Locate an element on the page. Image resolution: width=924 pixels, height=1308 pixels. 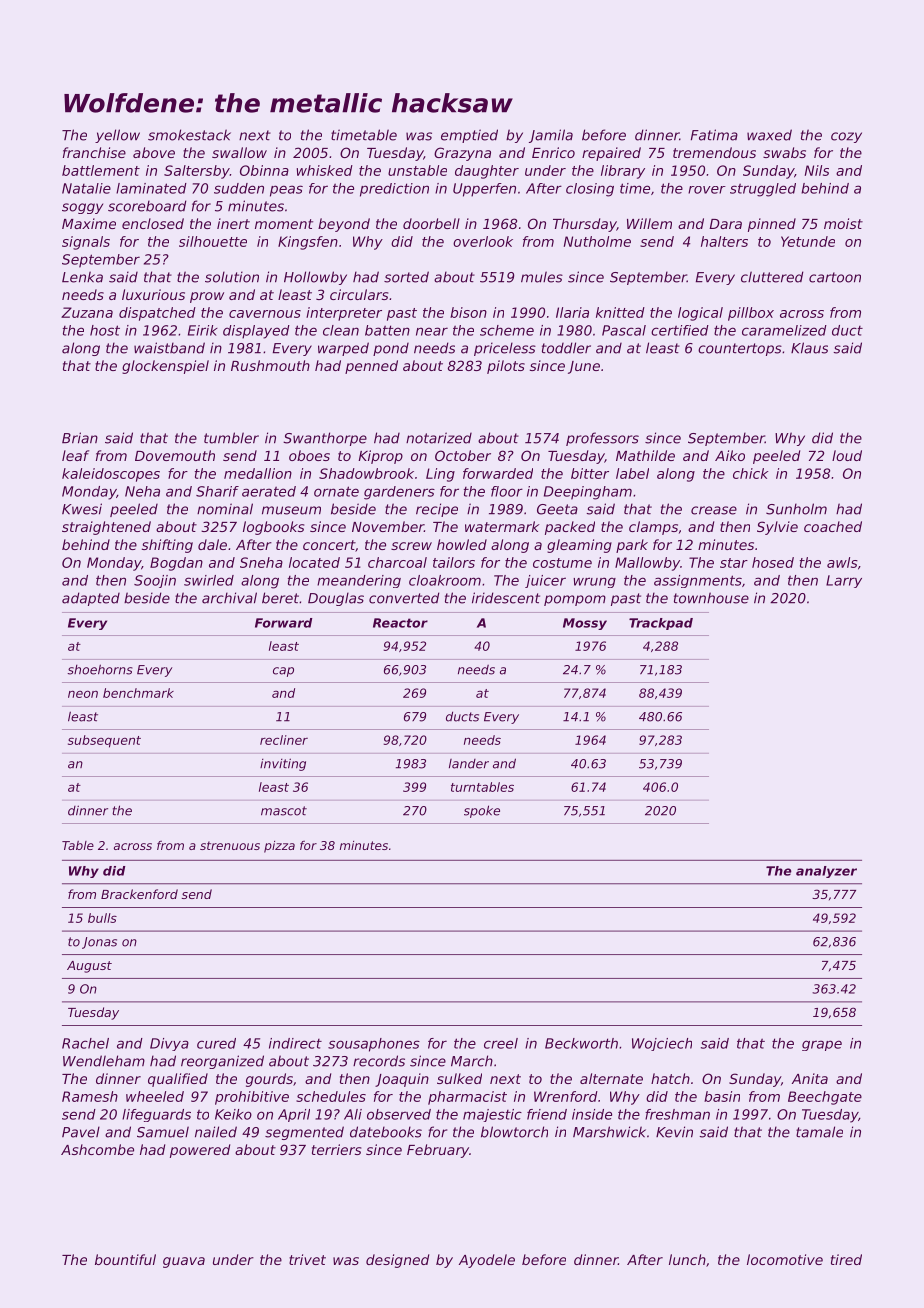
Trackpad is located at coordinates (661, 624).
